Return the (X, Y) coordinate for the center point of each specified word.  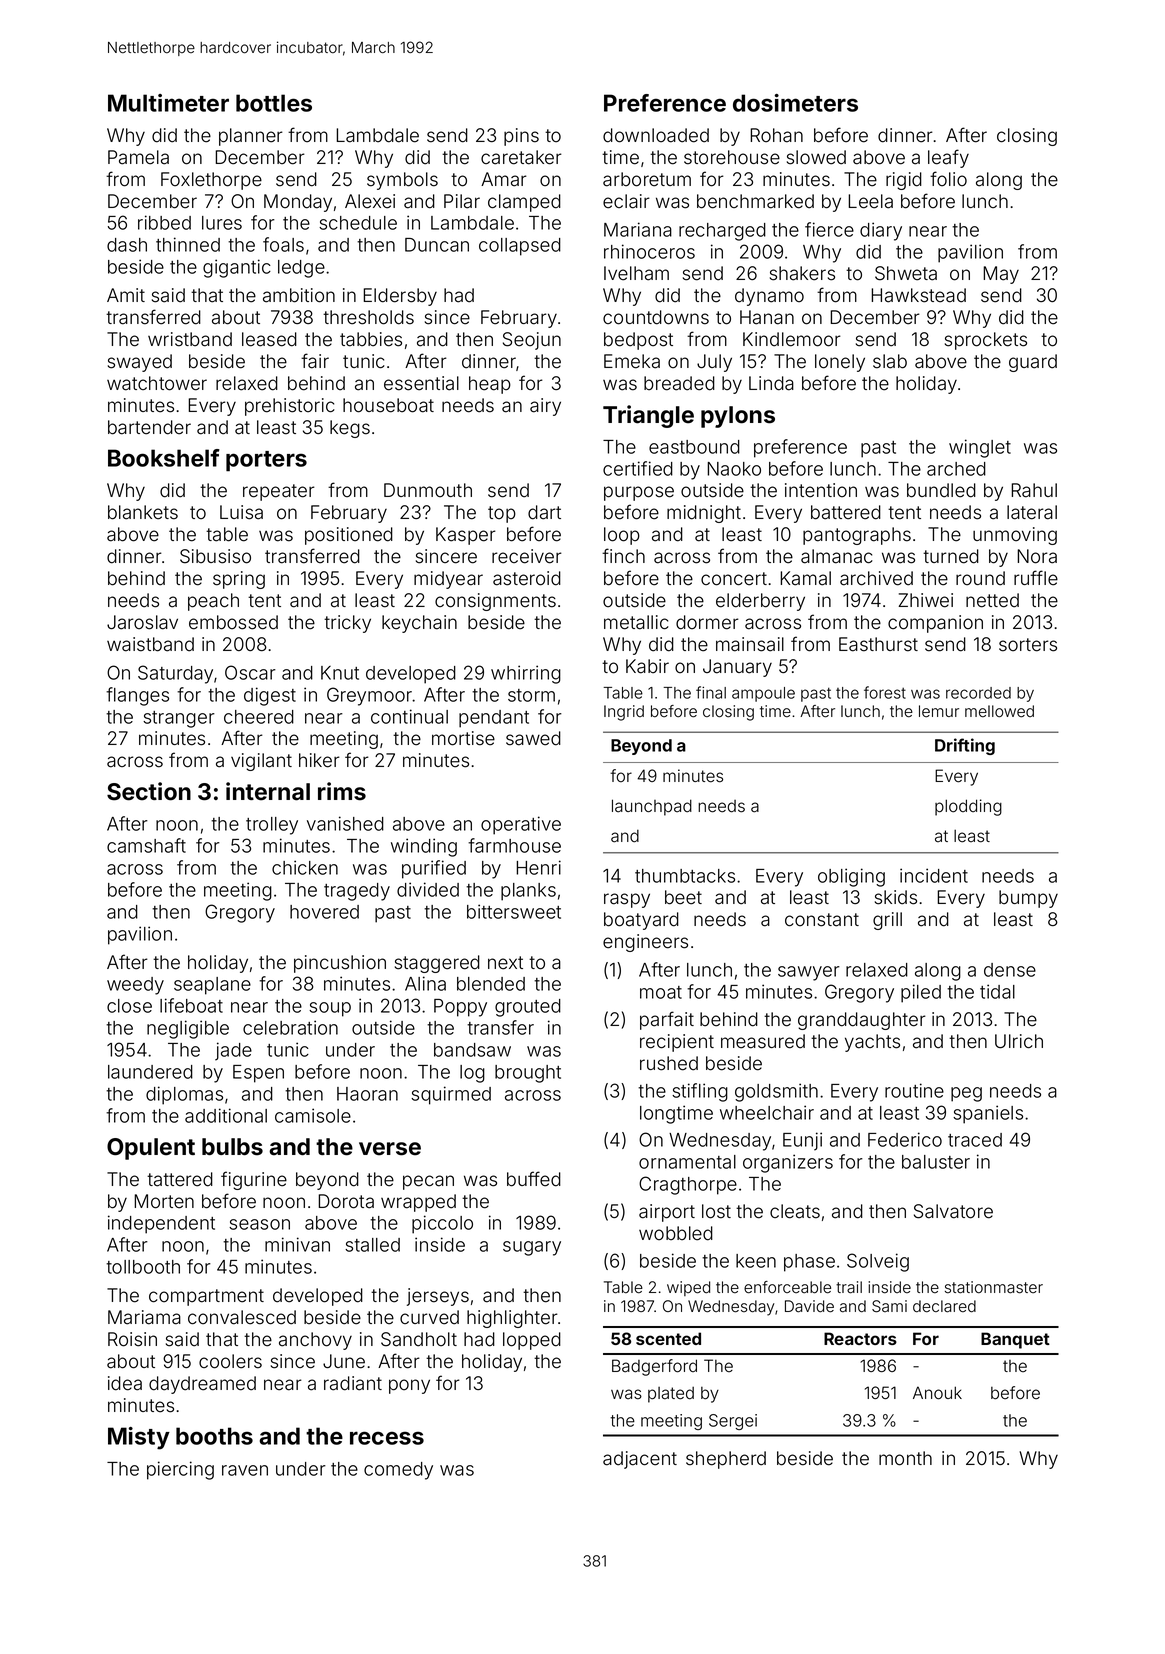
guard (1033, 363)
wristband (190, 339)
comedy (398, 1471)
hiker (319, 760)
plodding (968, 807)
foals (283, 244)
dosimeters (795, 103)
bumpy (1028, 899)
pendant (494, 719)
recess (387, 1438)
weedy (135, 986)
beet (683, 897)
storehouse (732, 157)
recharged (722, 232)
